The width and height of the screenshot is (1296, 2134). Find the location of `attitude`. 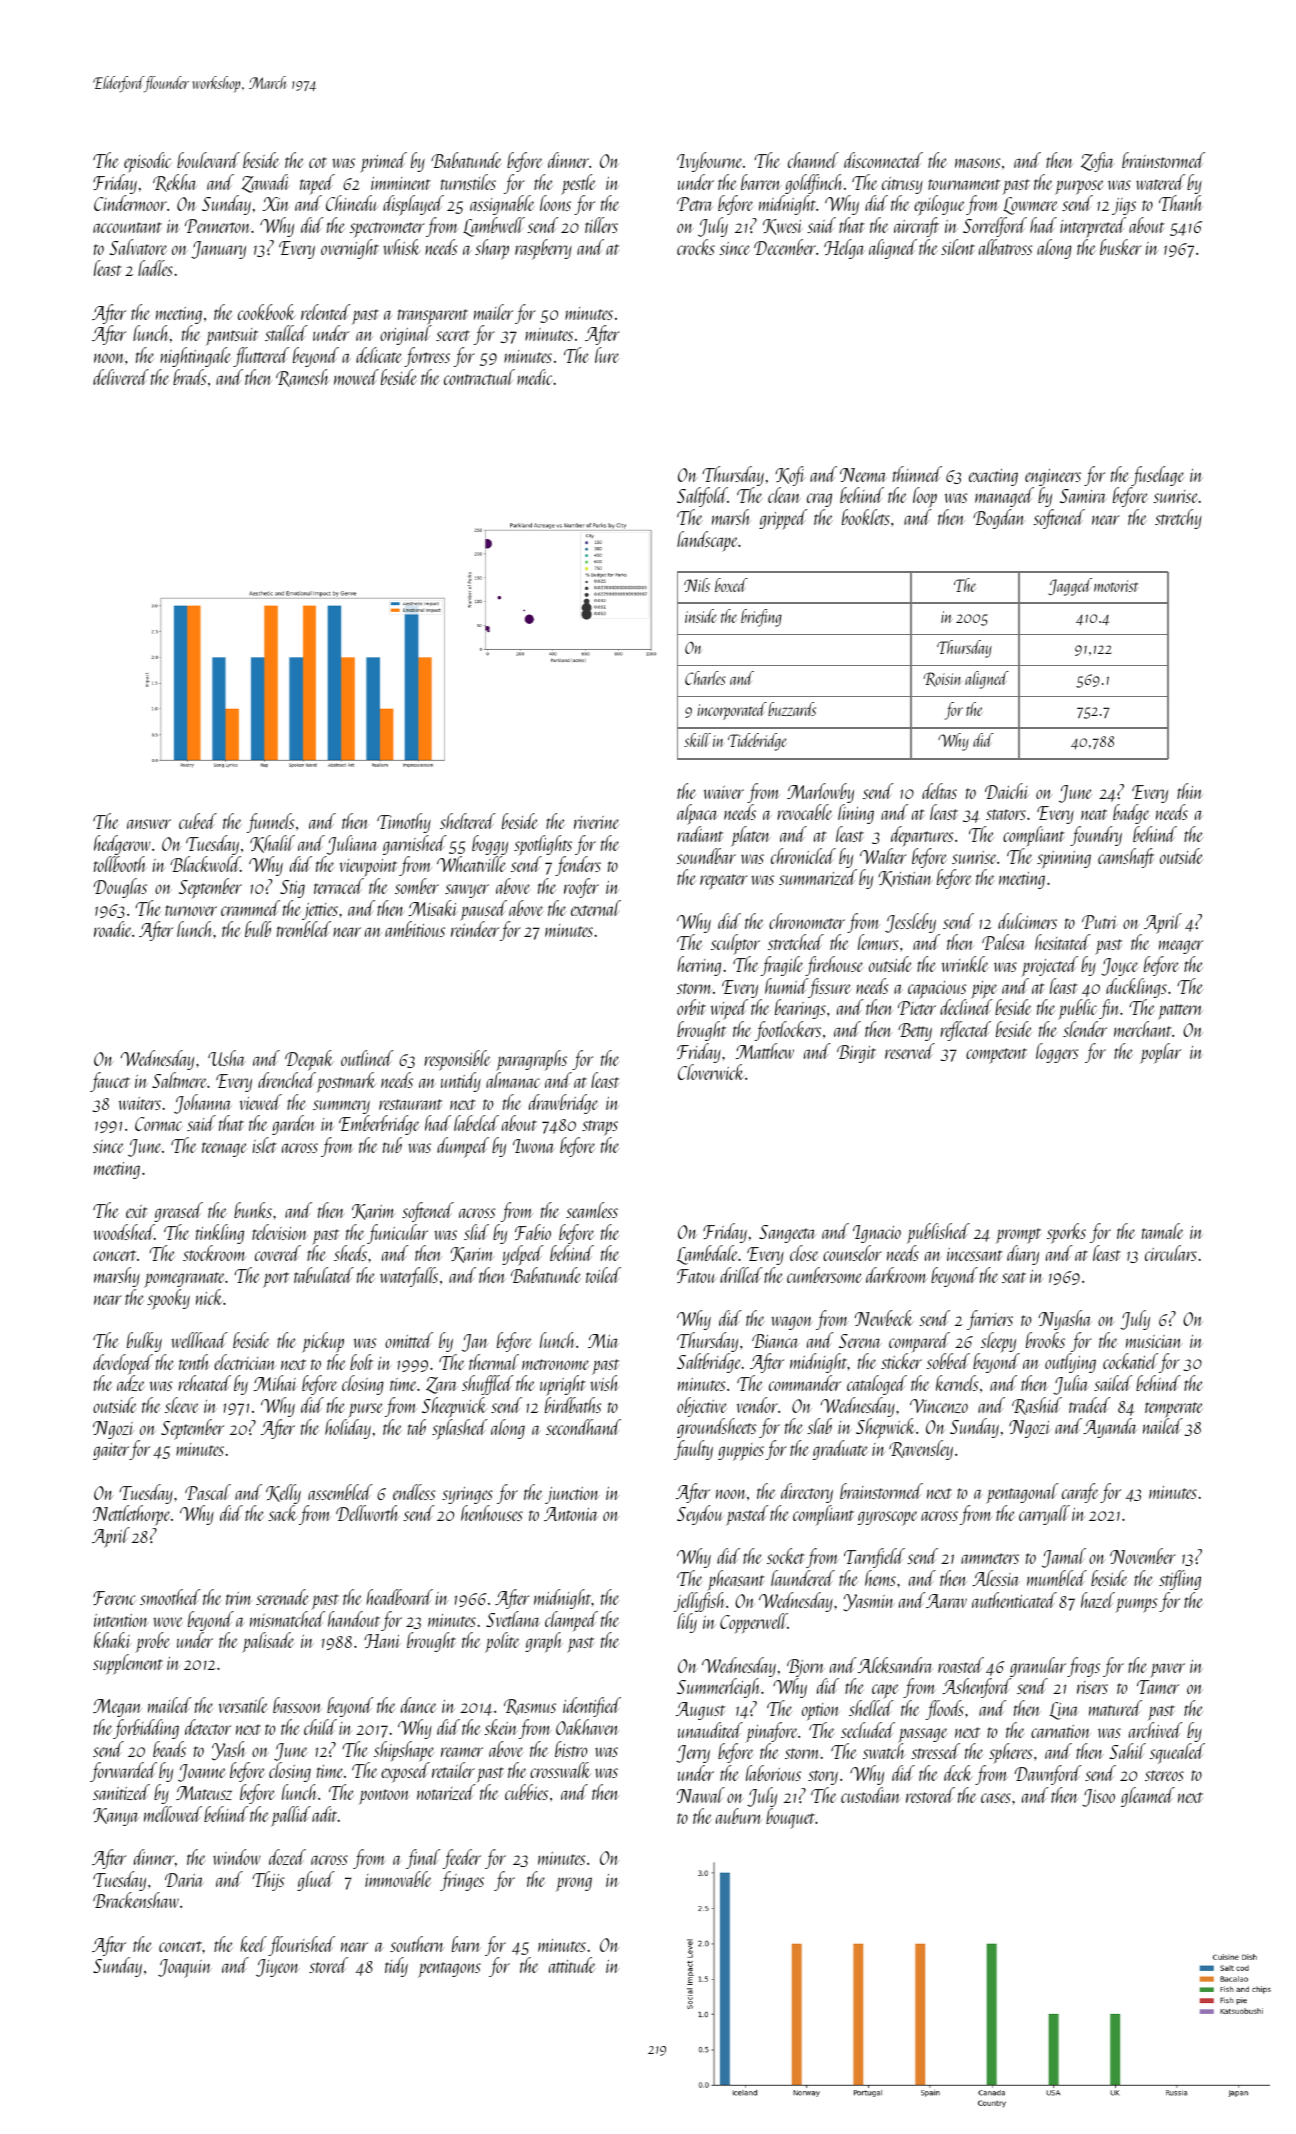

attitude is located at coordinates (572, 1965).
